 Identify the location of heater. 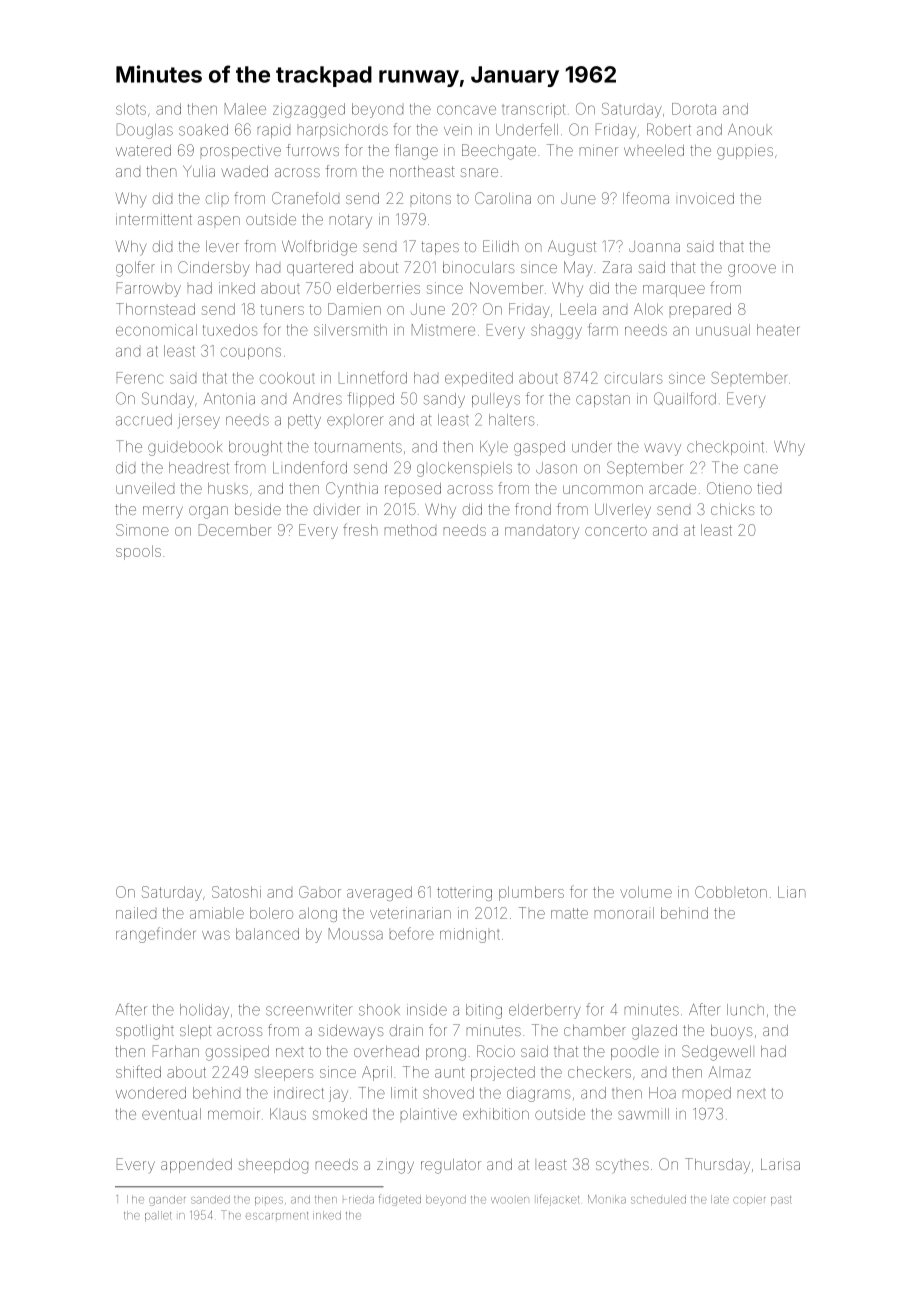
(778, 330).
